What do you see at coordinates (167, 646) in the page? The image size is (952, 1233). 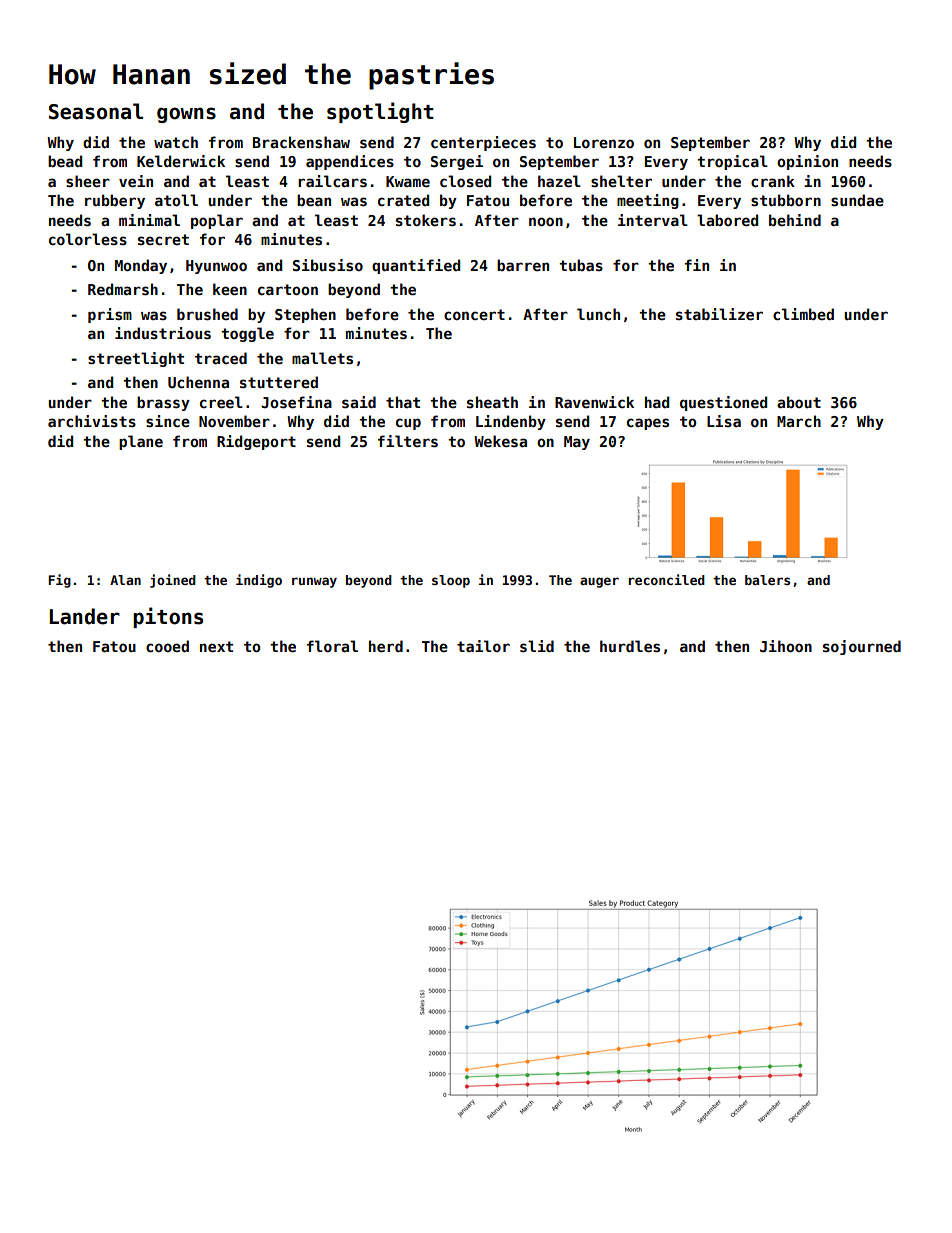 I see `cooed` at bounding box center [167, 646].
